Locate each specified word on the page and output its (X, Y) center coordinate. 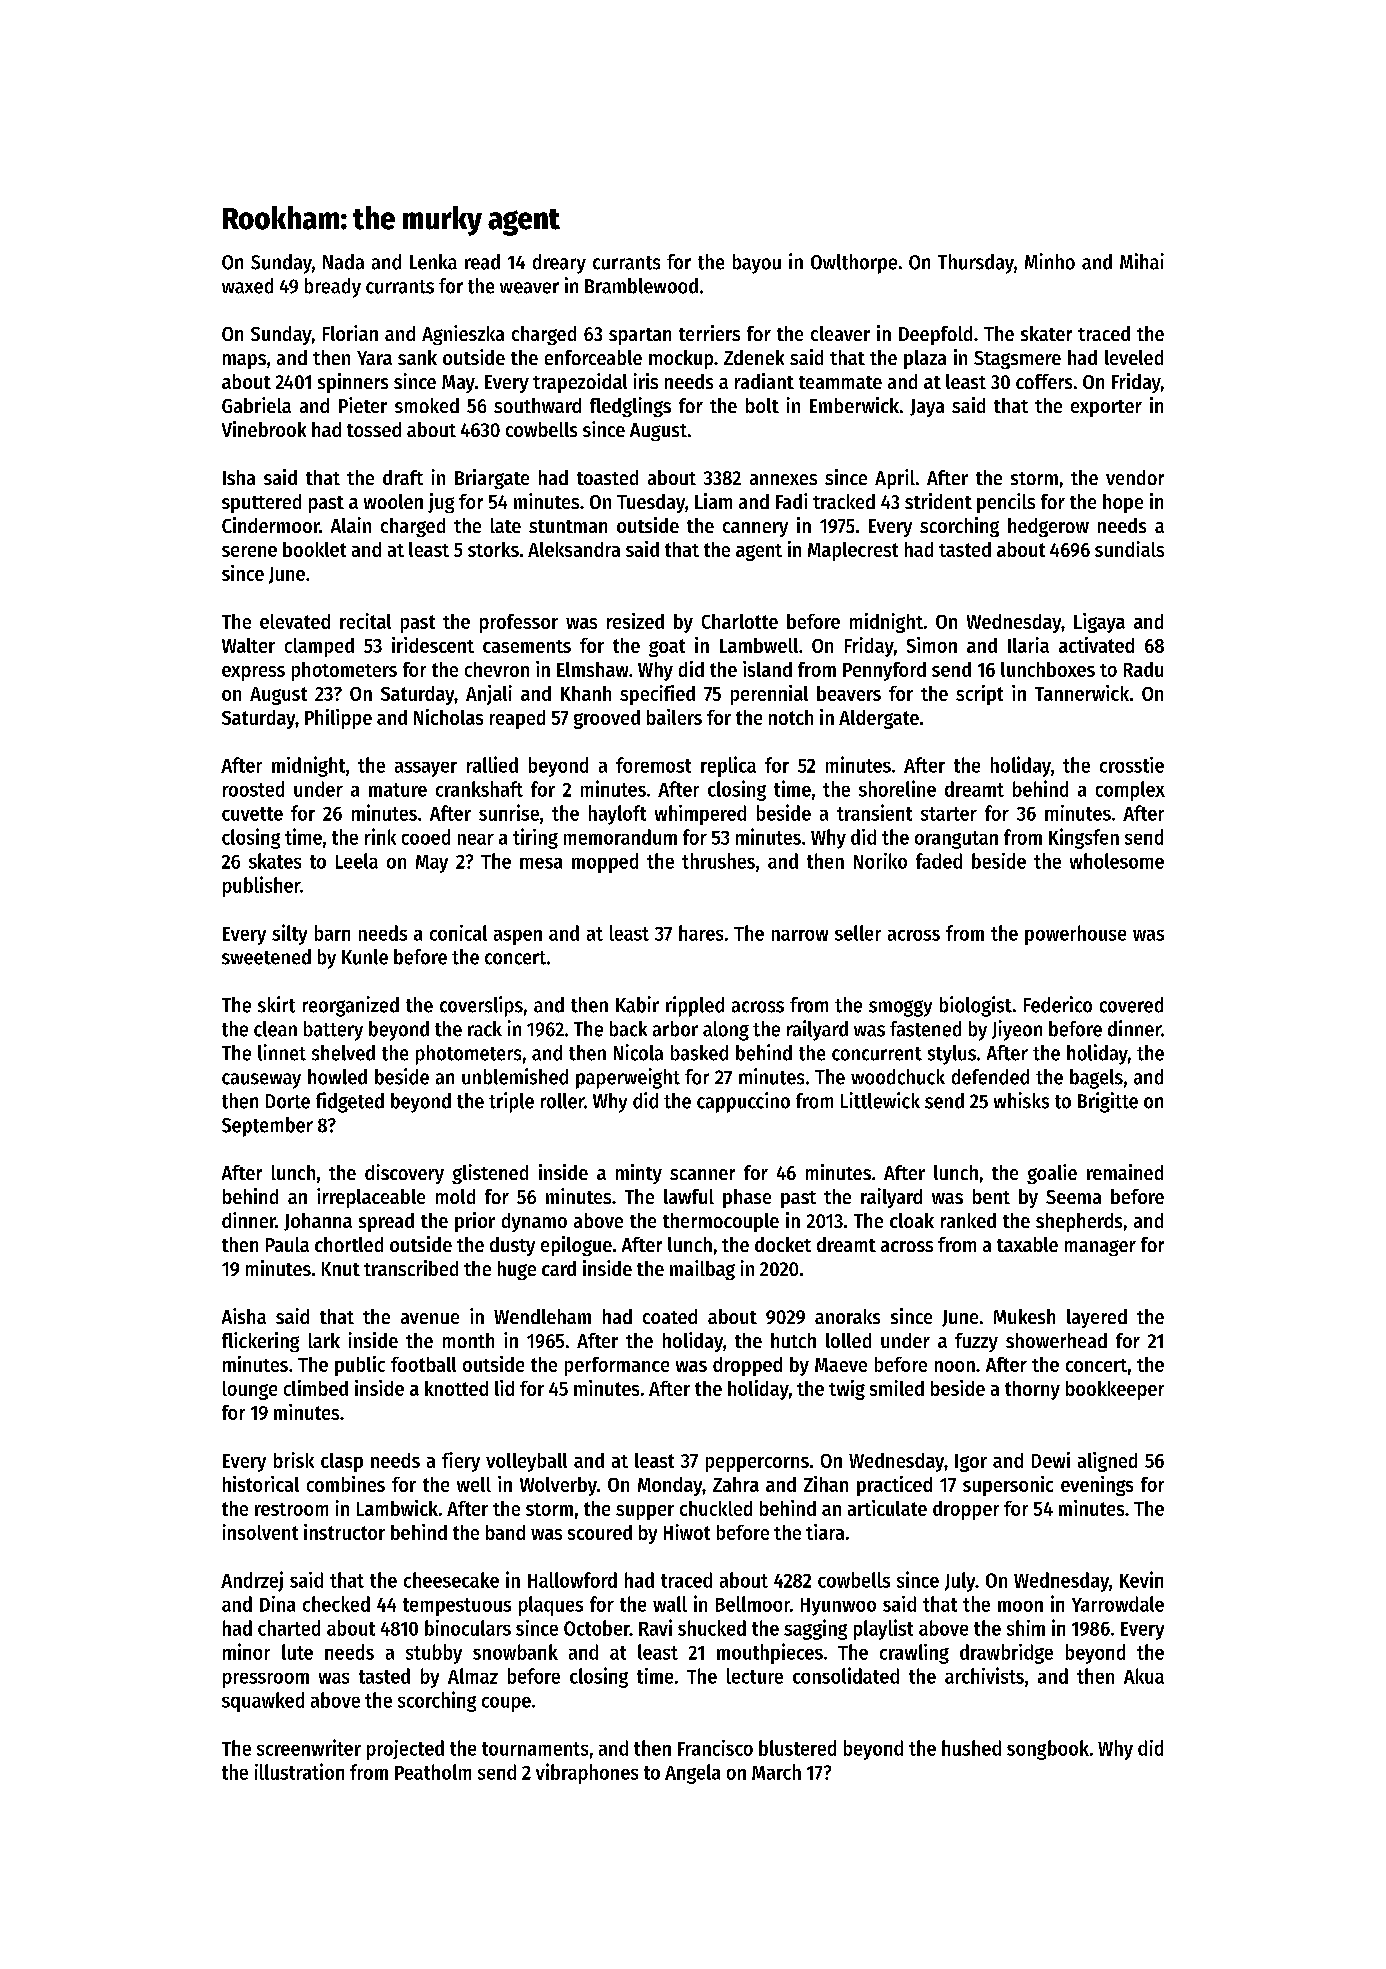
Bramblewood (641, 286)
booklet (314, 549)
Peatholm (433, 1772)
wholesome (1117, 861)
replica (728, 766)
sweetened (266, 957)
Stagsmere (1017, 360)
